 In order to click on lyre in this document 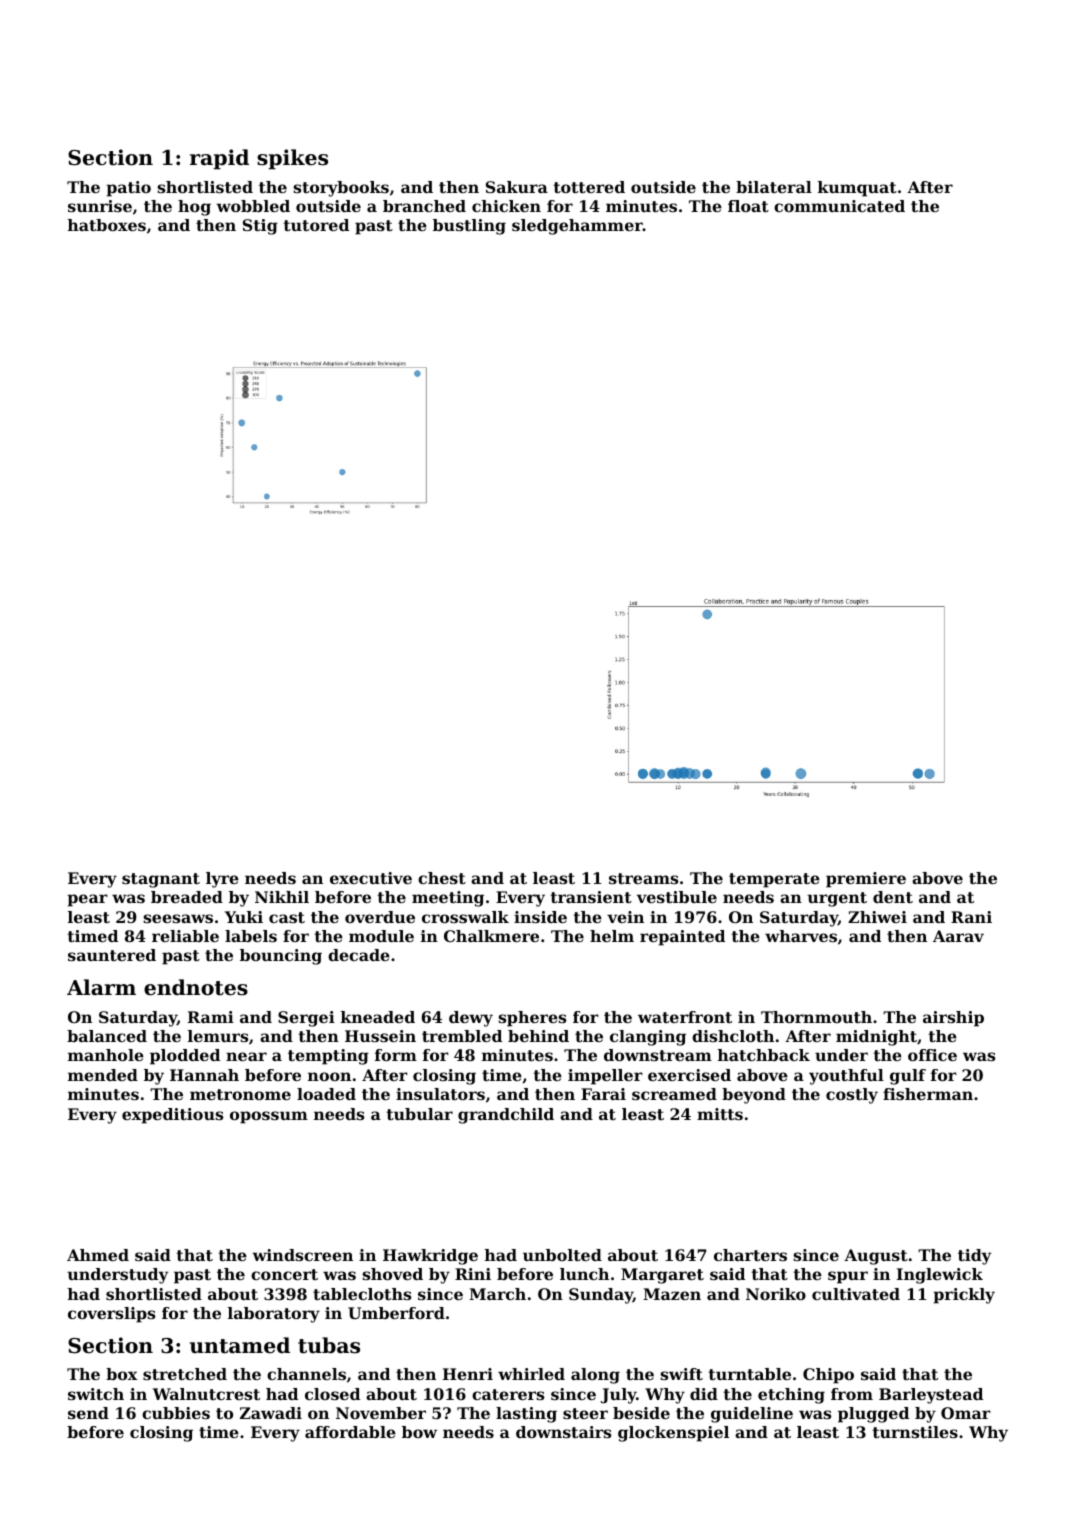, I will do `click(222, 880)`.
